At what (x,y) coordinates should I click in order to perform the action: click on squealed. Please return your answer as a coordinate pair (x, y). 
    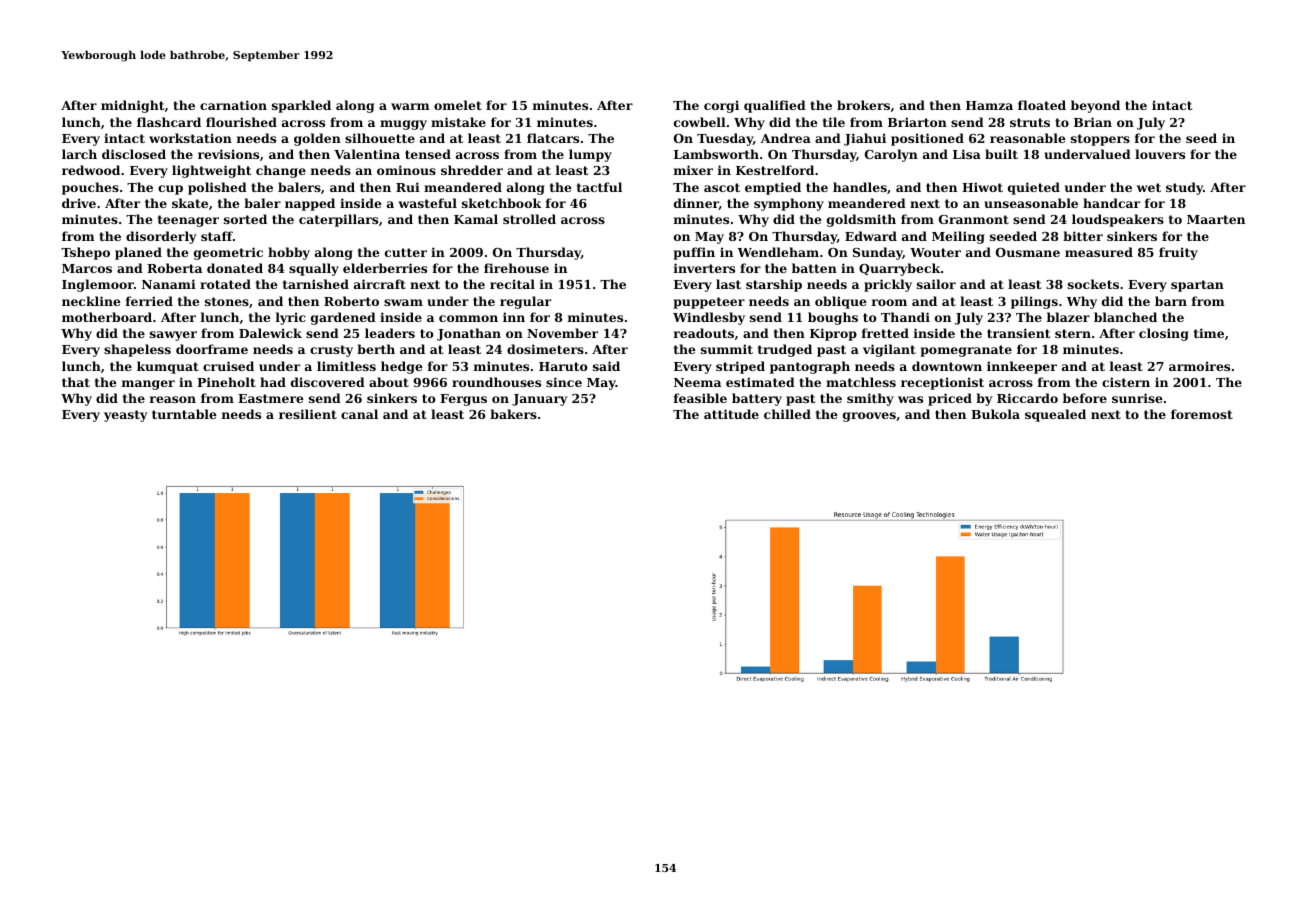
    Looking at the image, I should click on (1055, 415).
